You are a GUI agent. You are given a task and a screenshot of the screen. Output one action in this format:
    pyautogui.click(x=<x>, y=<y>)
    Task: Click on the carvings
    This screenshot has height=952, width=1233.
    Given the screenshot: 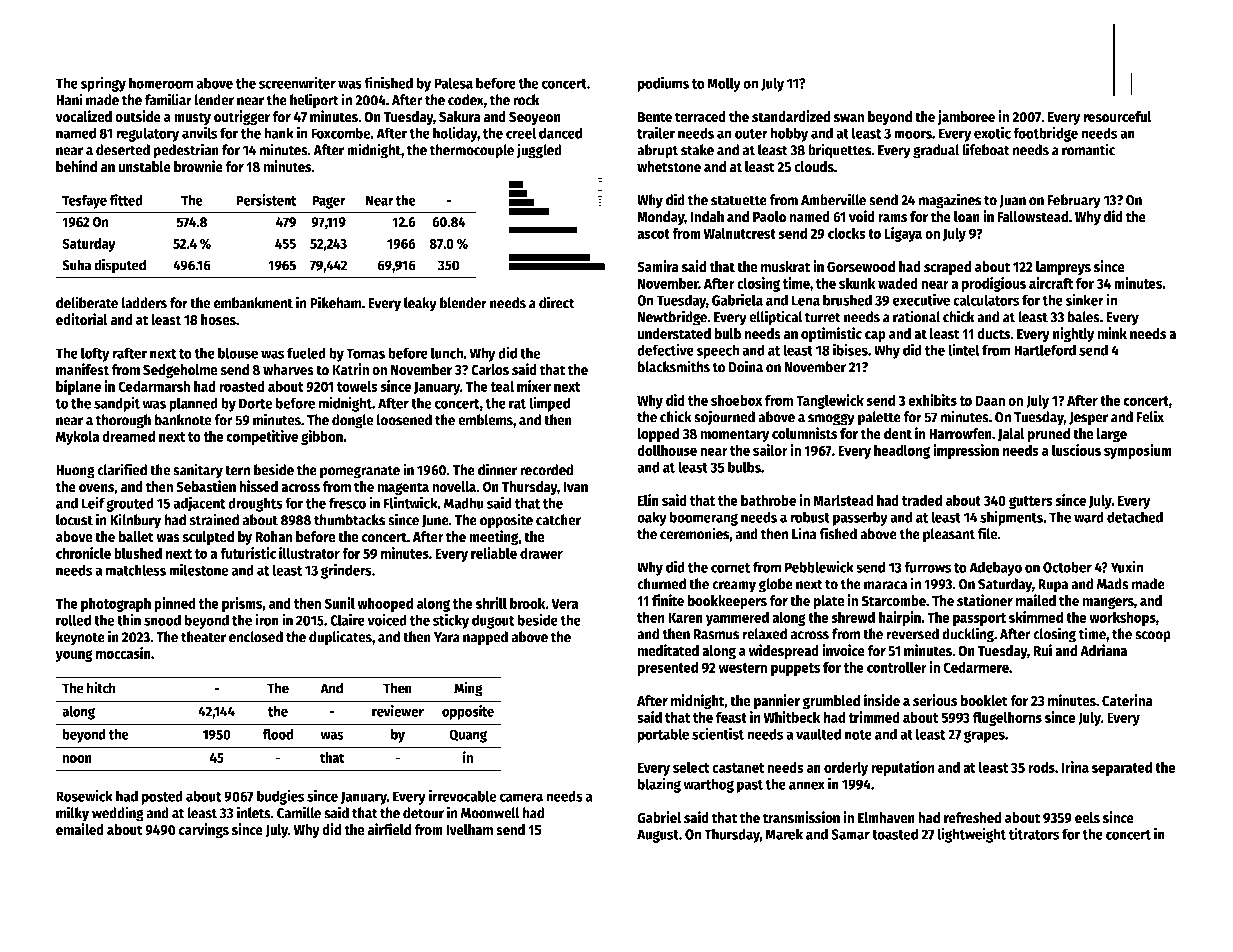 What is the action you would take?
    pyautogui.click(x=203, y=831)
